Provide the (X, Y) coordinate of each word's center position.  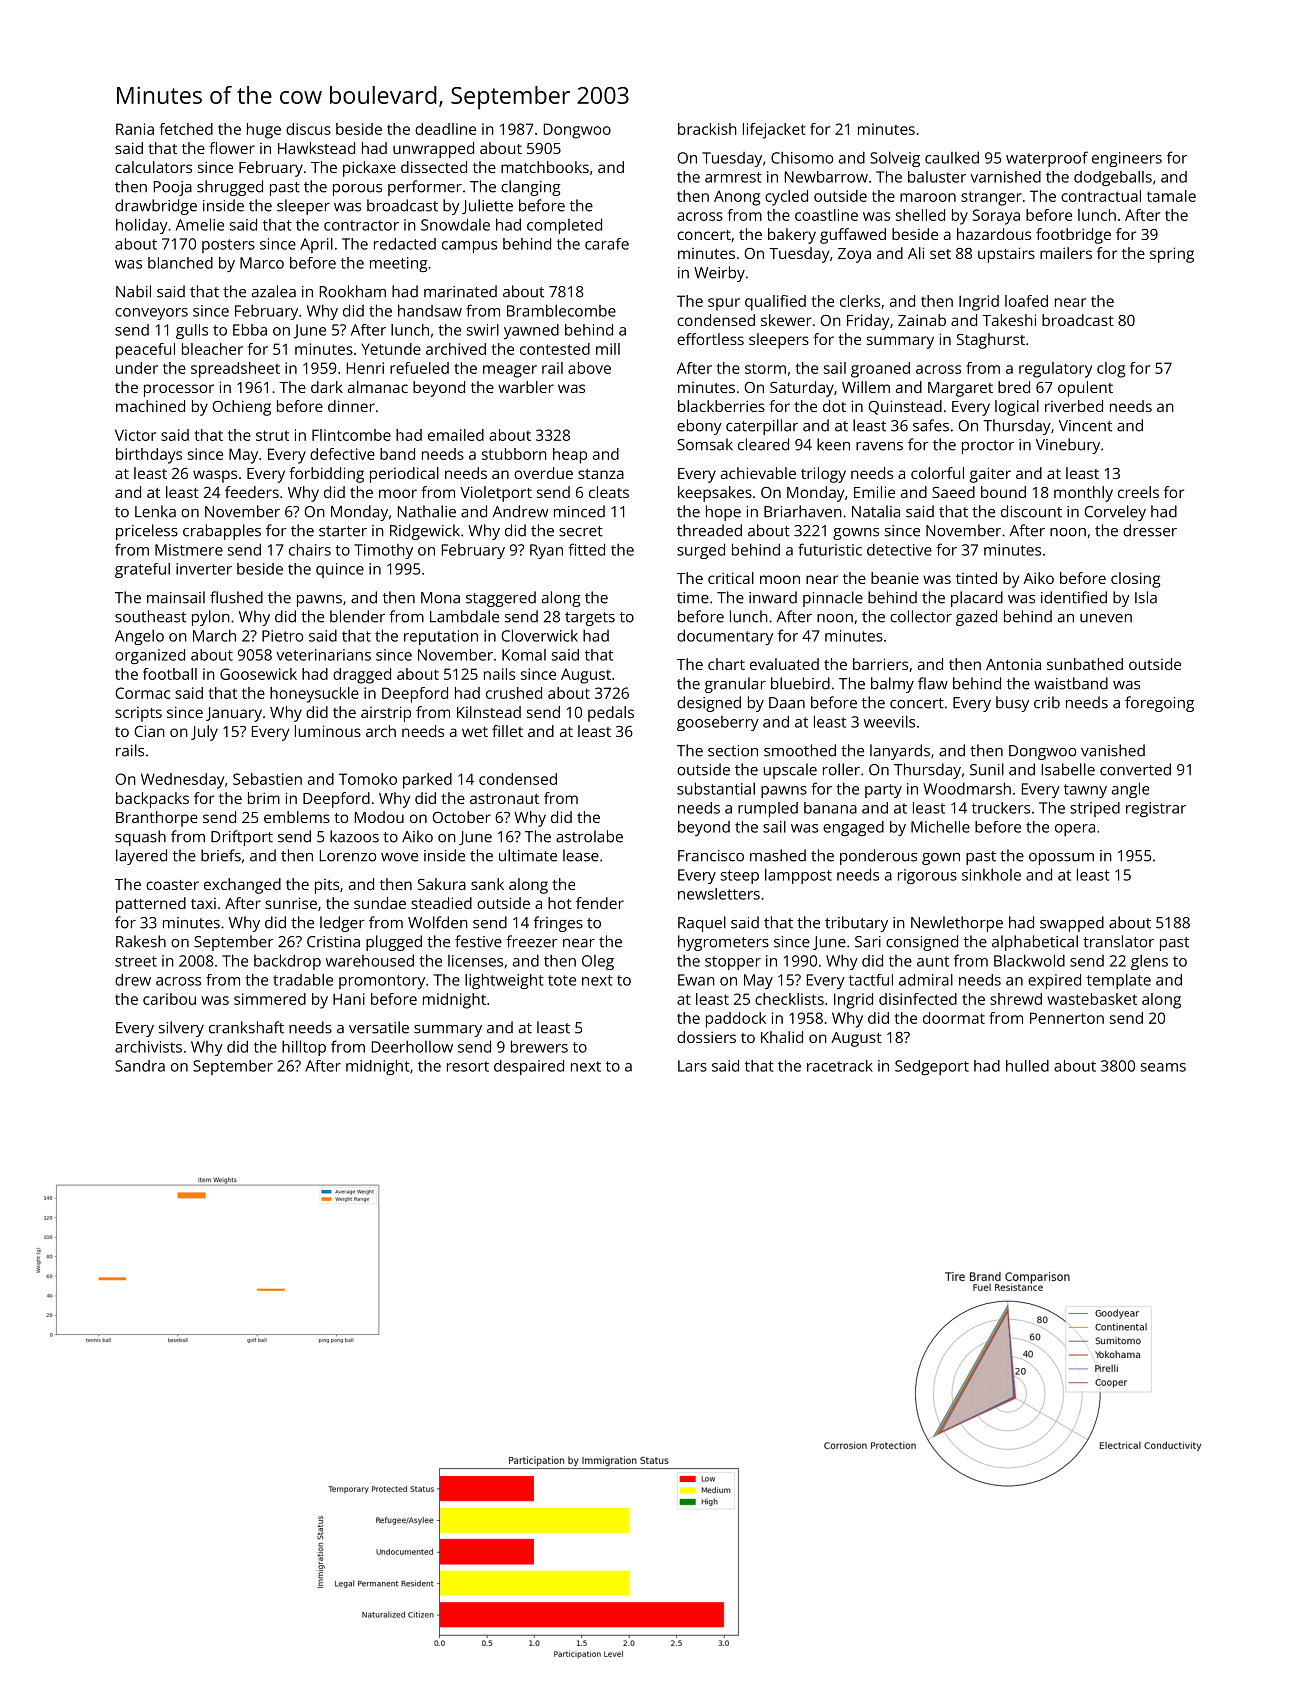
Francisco (711, 856)
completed (564, 226)
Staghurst (991, 341)
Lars (692, 1066)
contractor (361, 225)
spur (724, 304)
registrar (1156, 809)
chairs (310, 549)
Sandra (140, 1066)
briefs (221, 855)
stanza (601, 474)
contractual (1101, 196)
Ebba (250, 330)
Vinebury (1068, 446)
